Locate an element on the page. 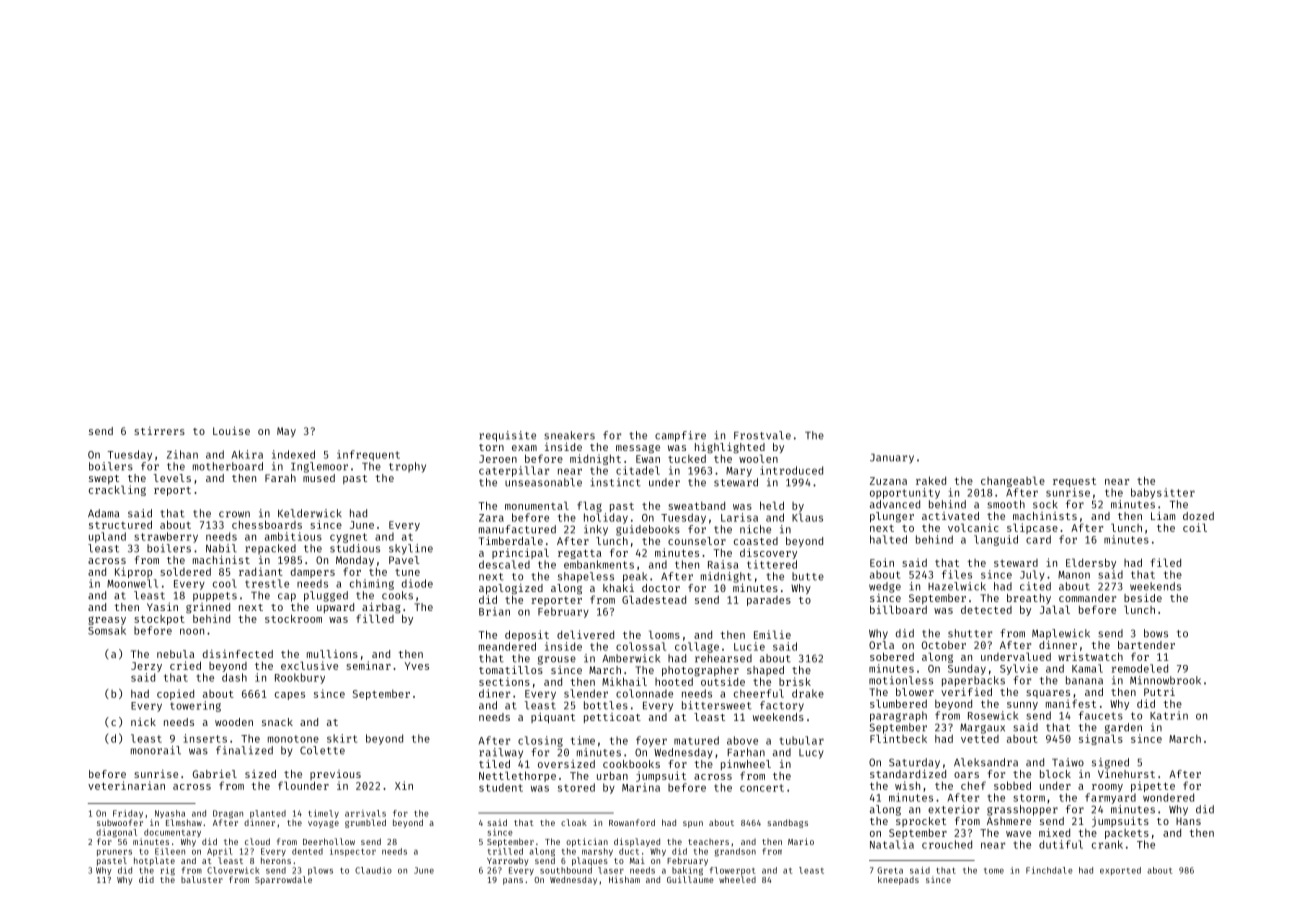 This document has height=924, width=1308. coasted is located at coordinates (756, 541).
